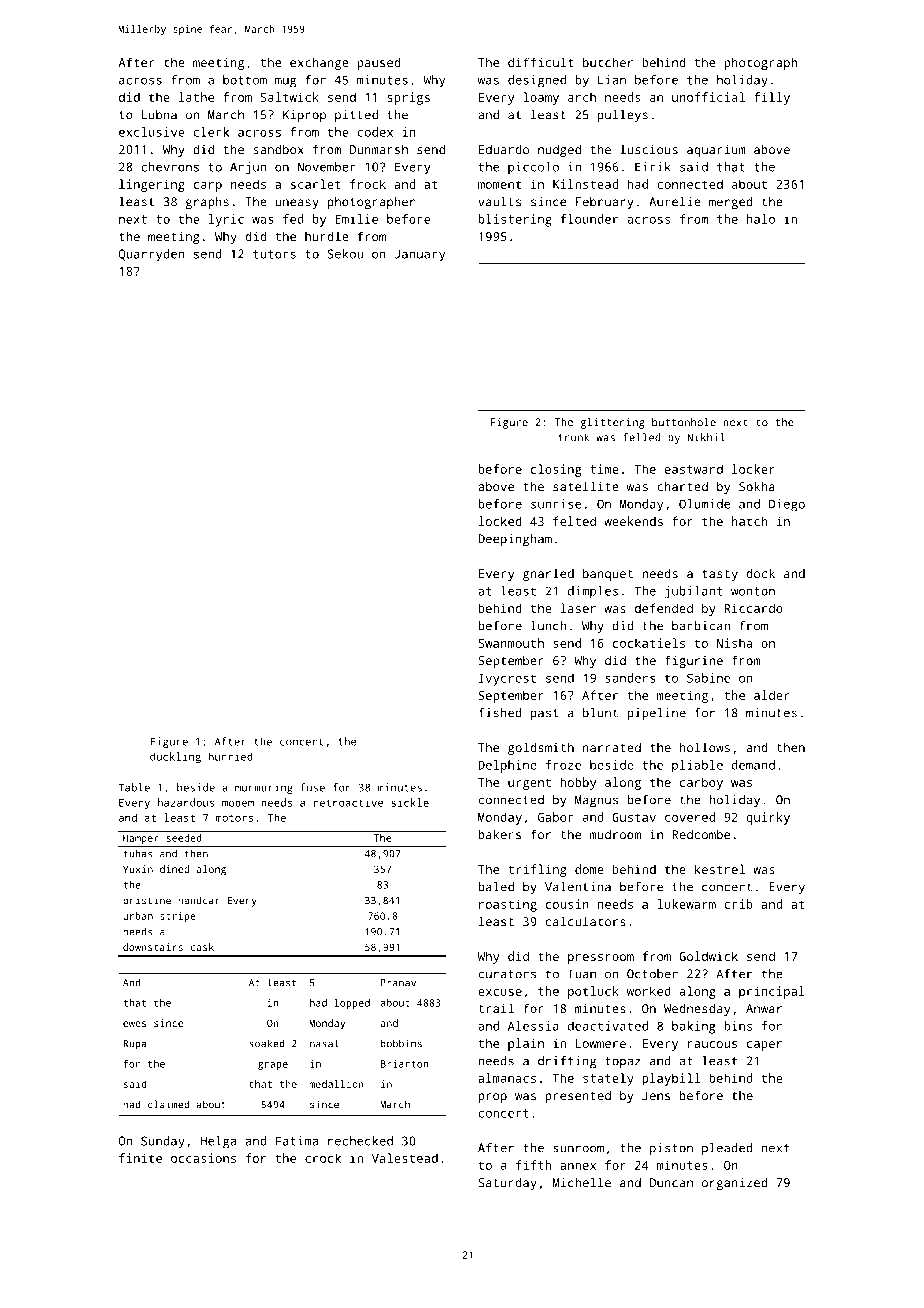  I want to click on piccolo, so click(533, 168).
